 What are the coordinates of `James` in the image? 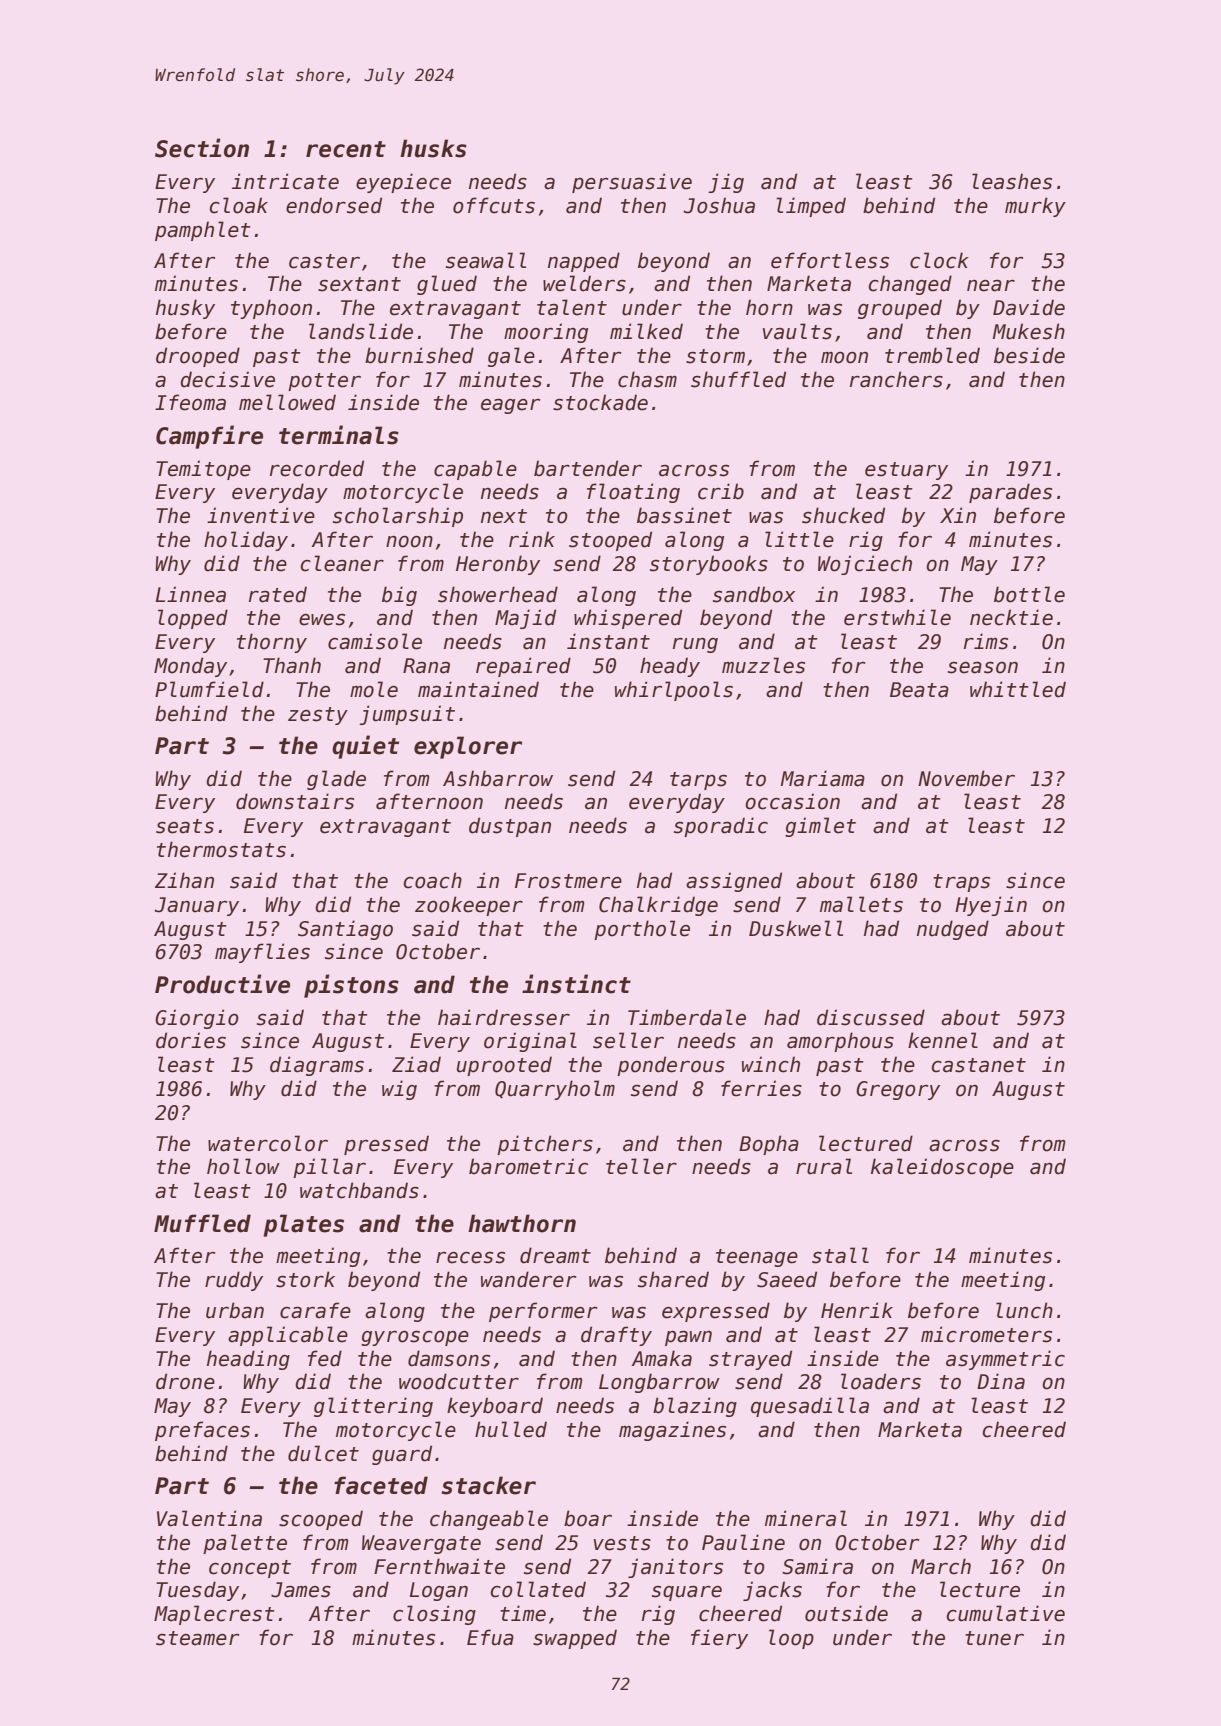 It's located at (301, 1590).
